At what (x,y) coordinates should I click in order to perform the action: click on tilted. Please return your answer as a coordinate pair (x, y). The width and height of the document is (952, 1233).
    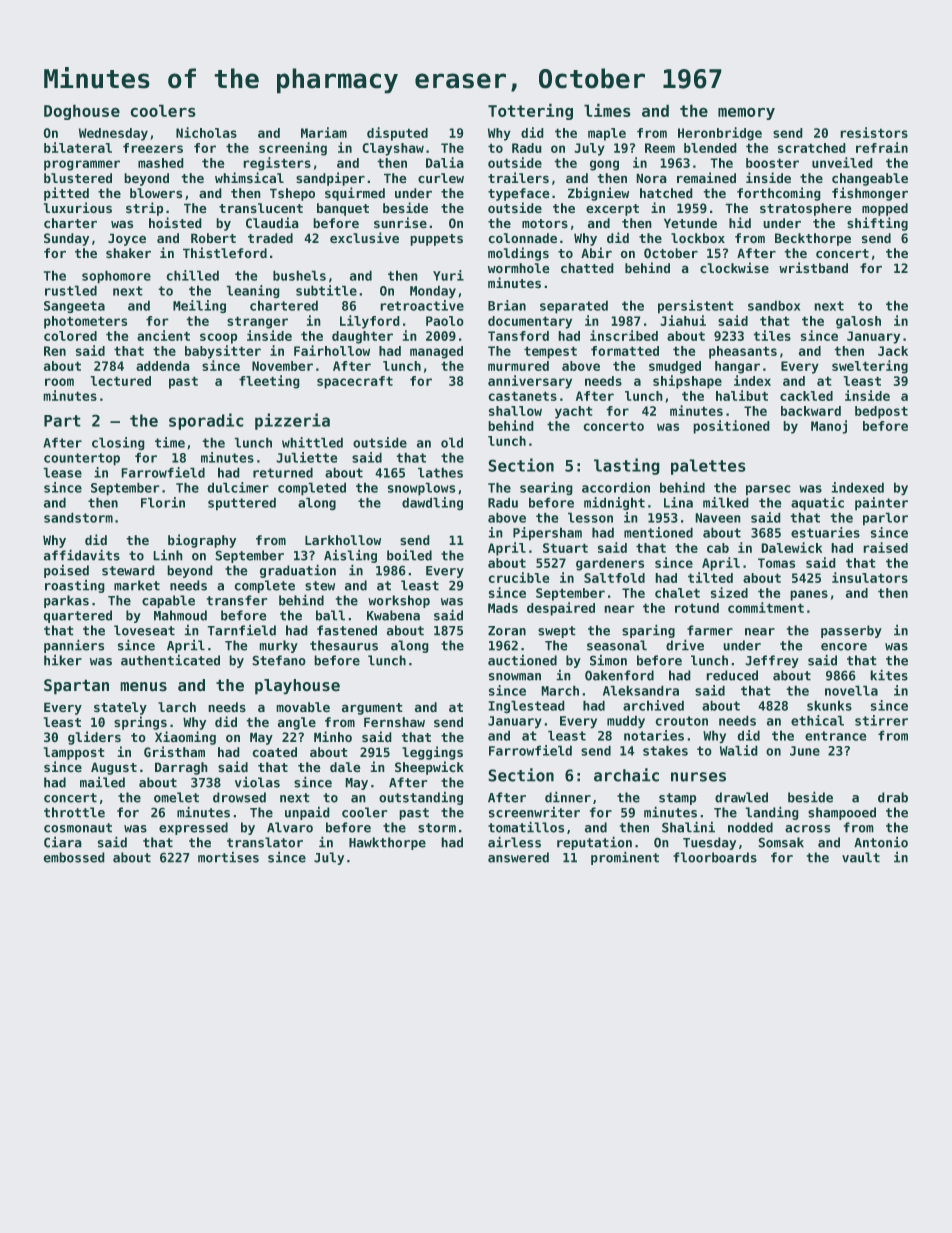
    Looking at the image, I should click on (710, 577).
